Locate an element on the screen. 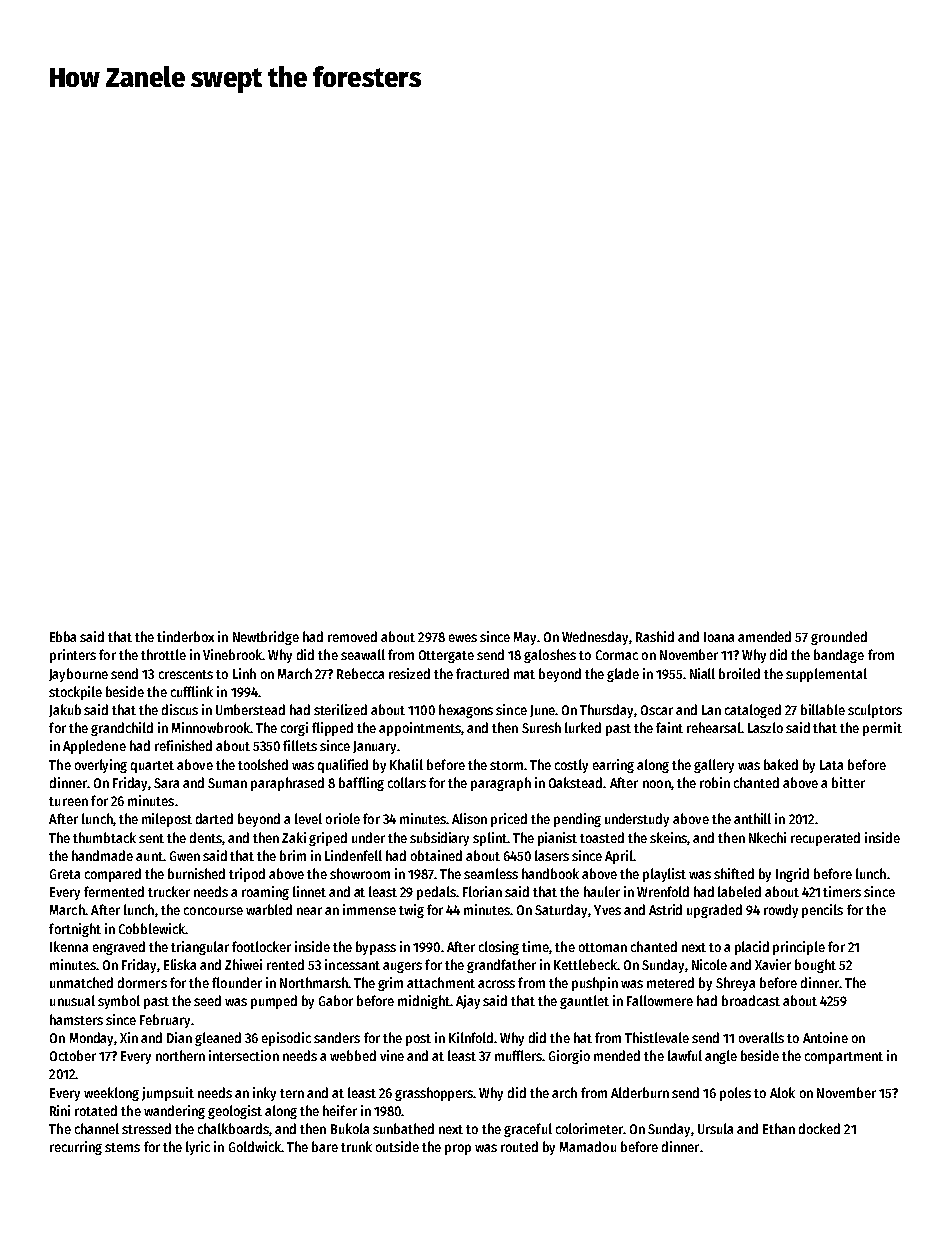  recuperated is located at coordinates (825, 839).
